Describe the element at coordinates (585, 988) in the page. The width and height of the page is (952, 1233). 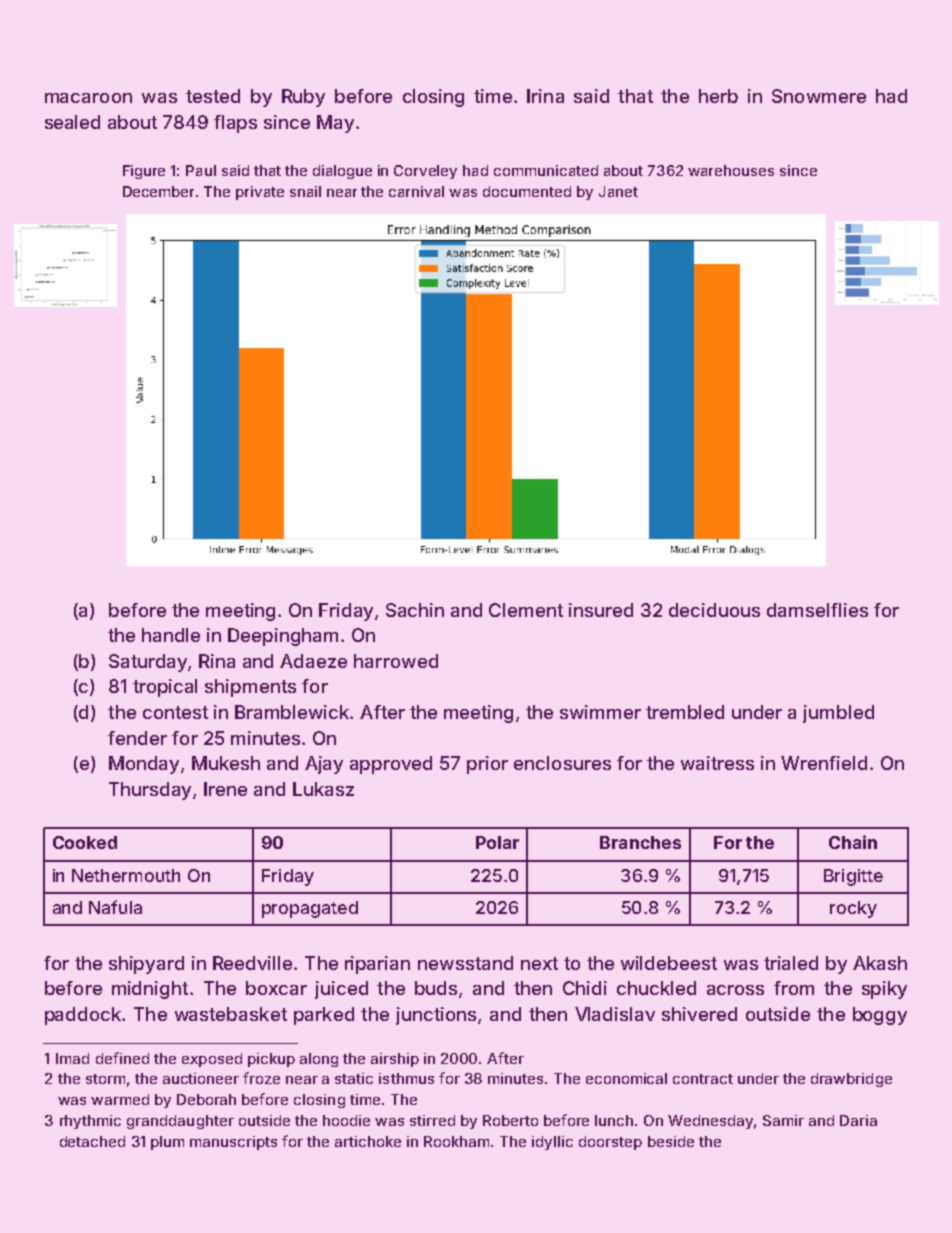
I see `Chidi` at that location.
